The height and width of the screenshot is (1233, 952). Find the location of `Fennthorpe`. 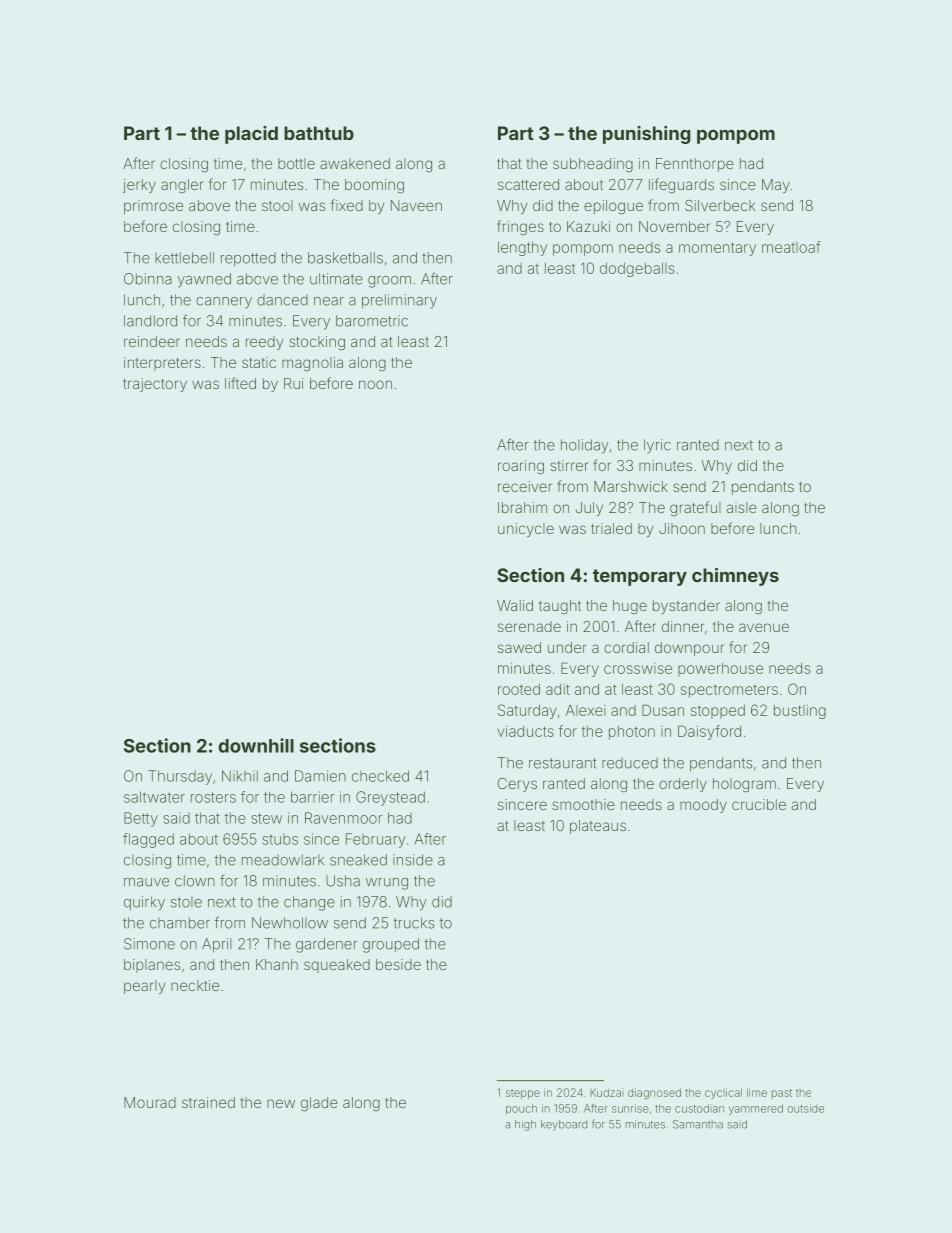

Fennthorpe is located at coordinates (695, 165).
